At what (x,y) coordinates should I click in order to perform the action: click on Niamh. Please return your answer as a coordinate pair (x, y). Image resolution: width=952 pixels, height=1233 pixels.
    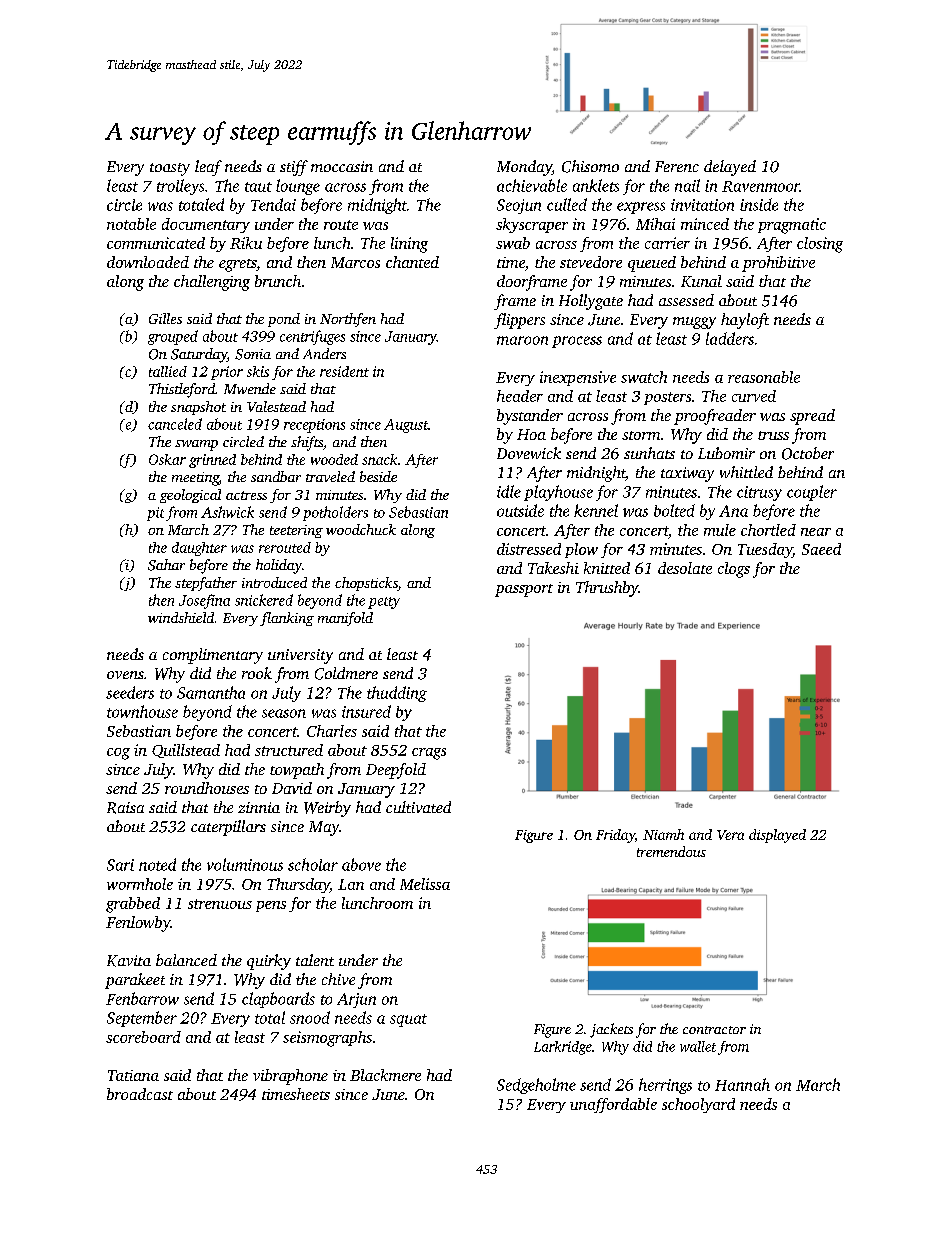
    Looking at the image, I should click on (663, 834).
